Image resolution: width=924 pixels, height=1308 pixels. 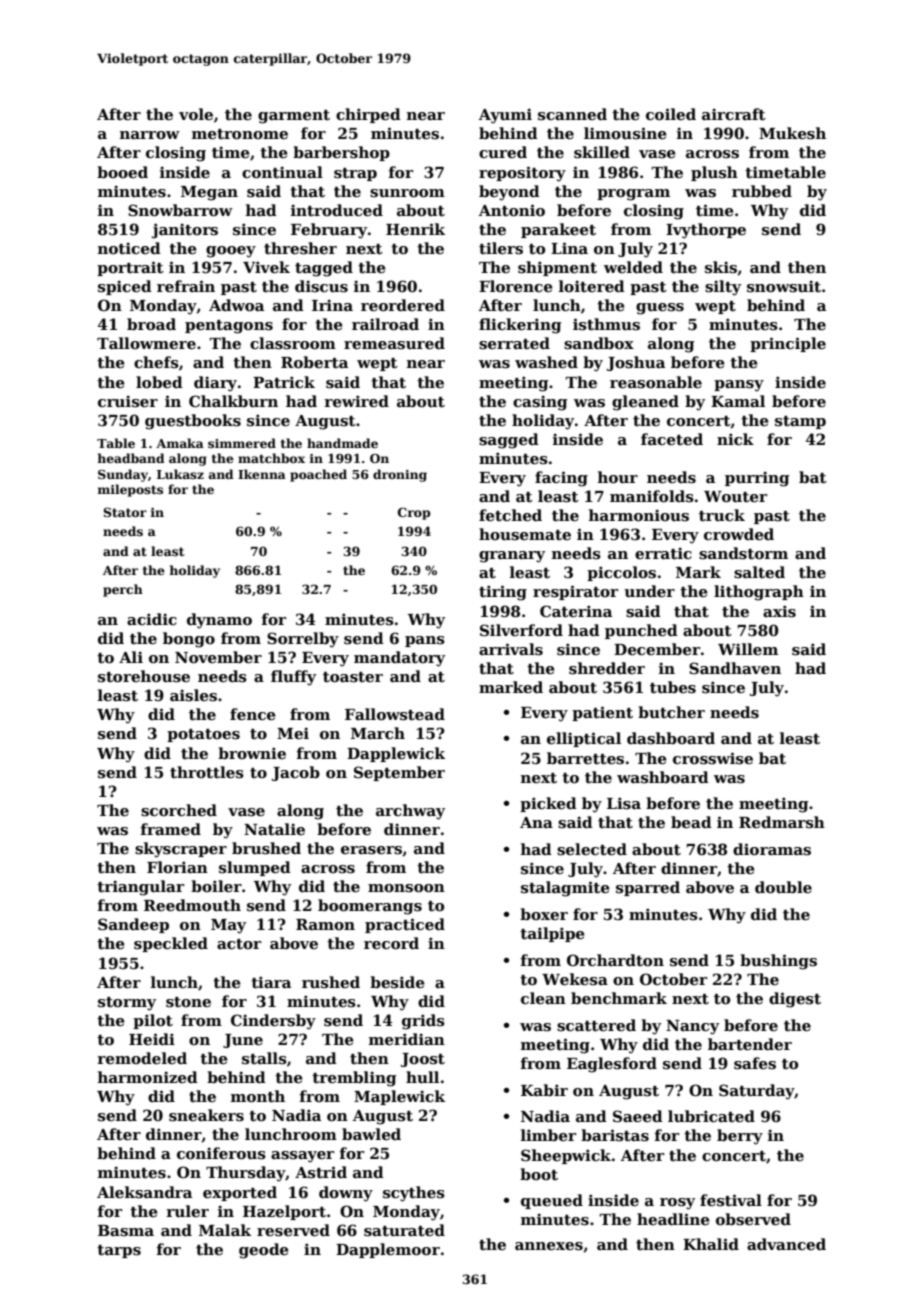 I want to click on picked, so click(x=548, y=804).
